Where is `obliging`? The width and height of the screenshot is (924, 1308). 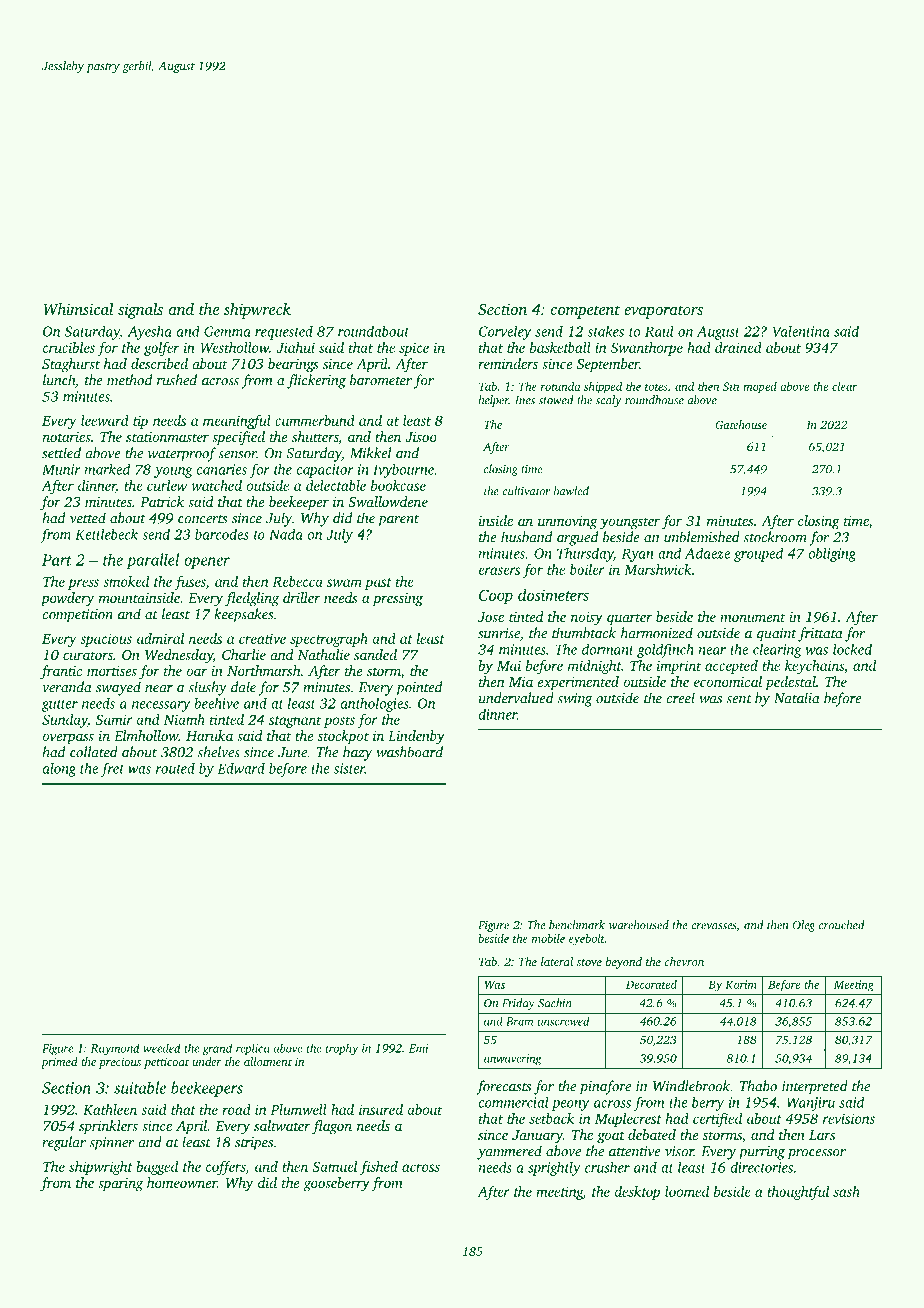 obliging is located at coordinates (832, 554).
